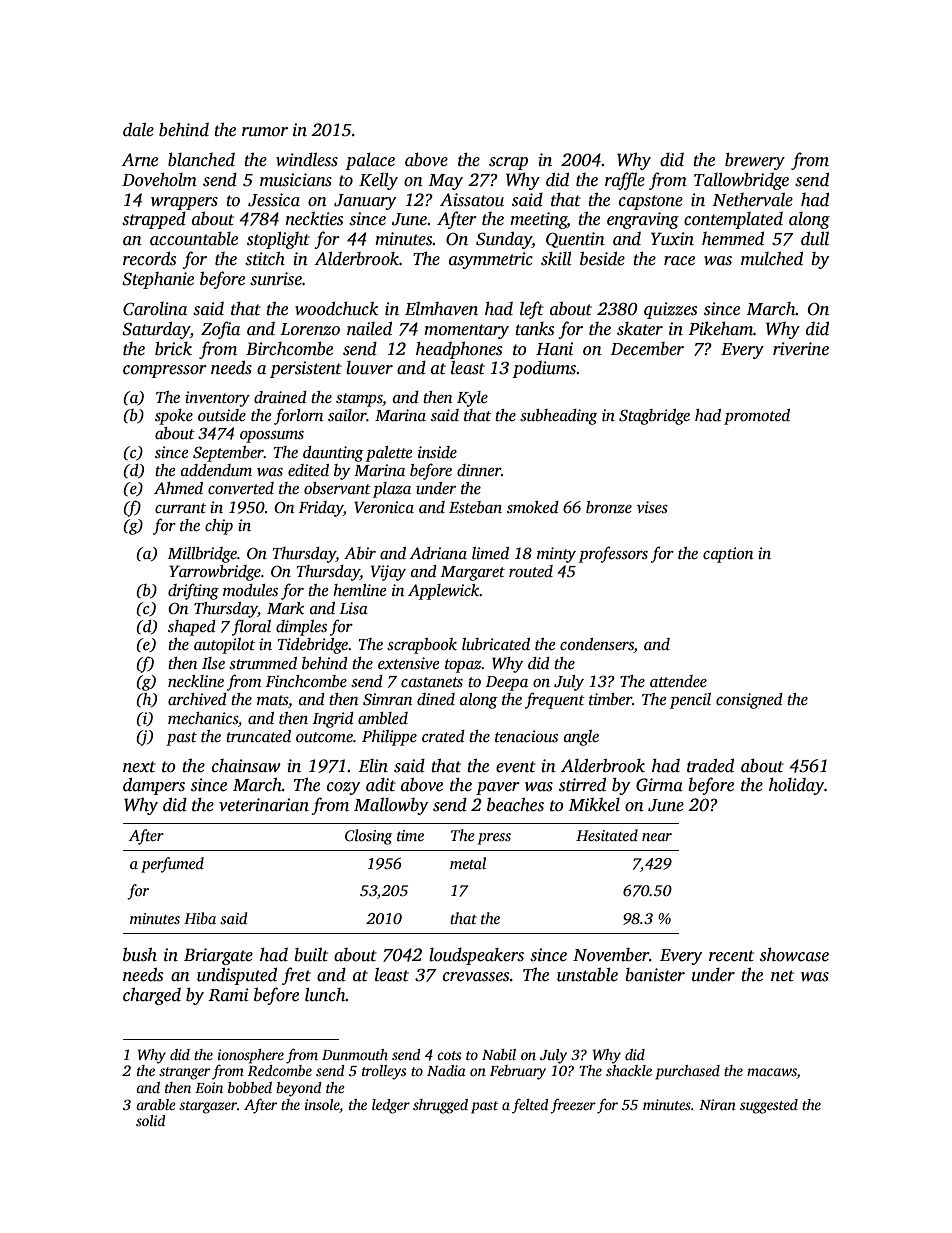 Image resolution: width=952 pixels, height=1233 pixels. Describe the element at coordinates (194, 239) in the screenshot. I see `accountable` at that location.
